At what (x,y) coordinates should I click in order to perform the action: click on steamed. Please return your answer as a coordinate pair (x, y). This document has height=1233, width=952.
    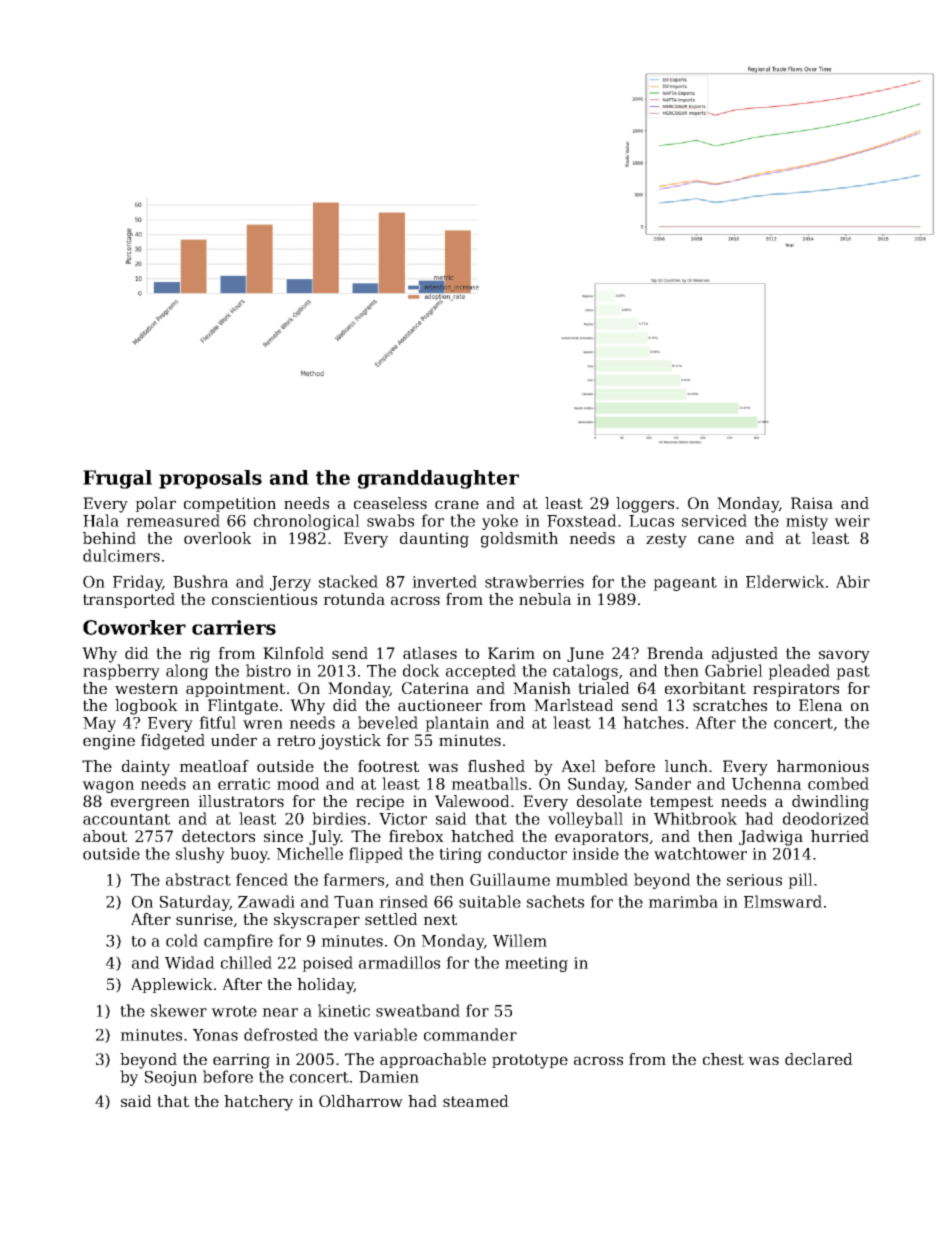
    Looking at the image, I should click on (476, 1101).
